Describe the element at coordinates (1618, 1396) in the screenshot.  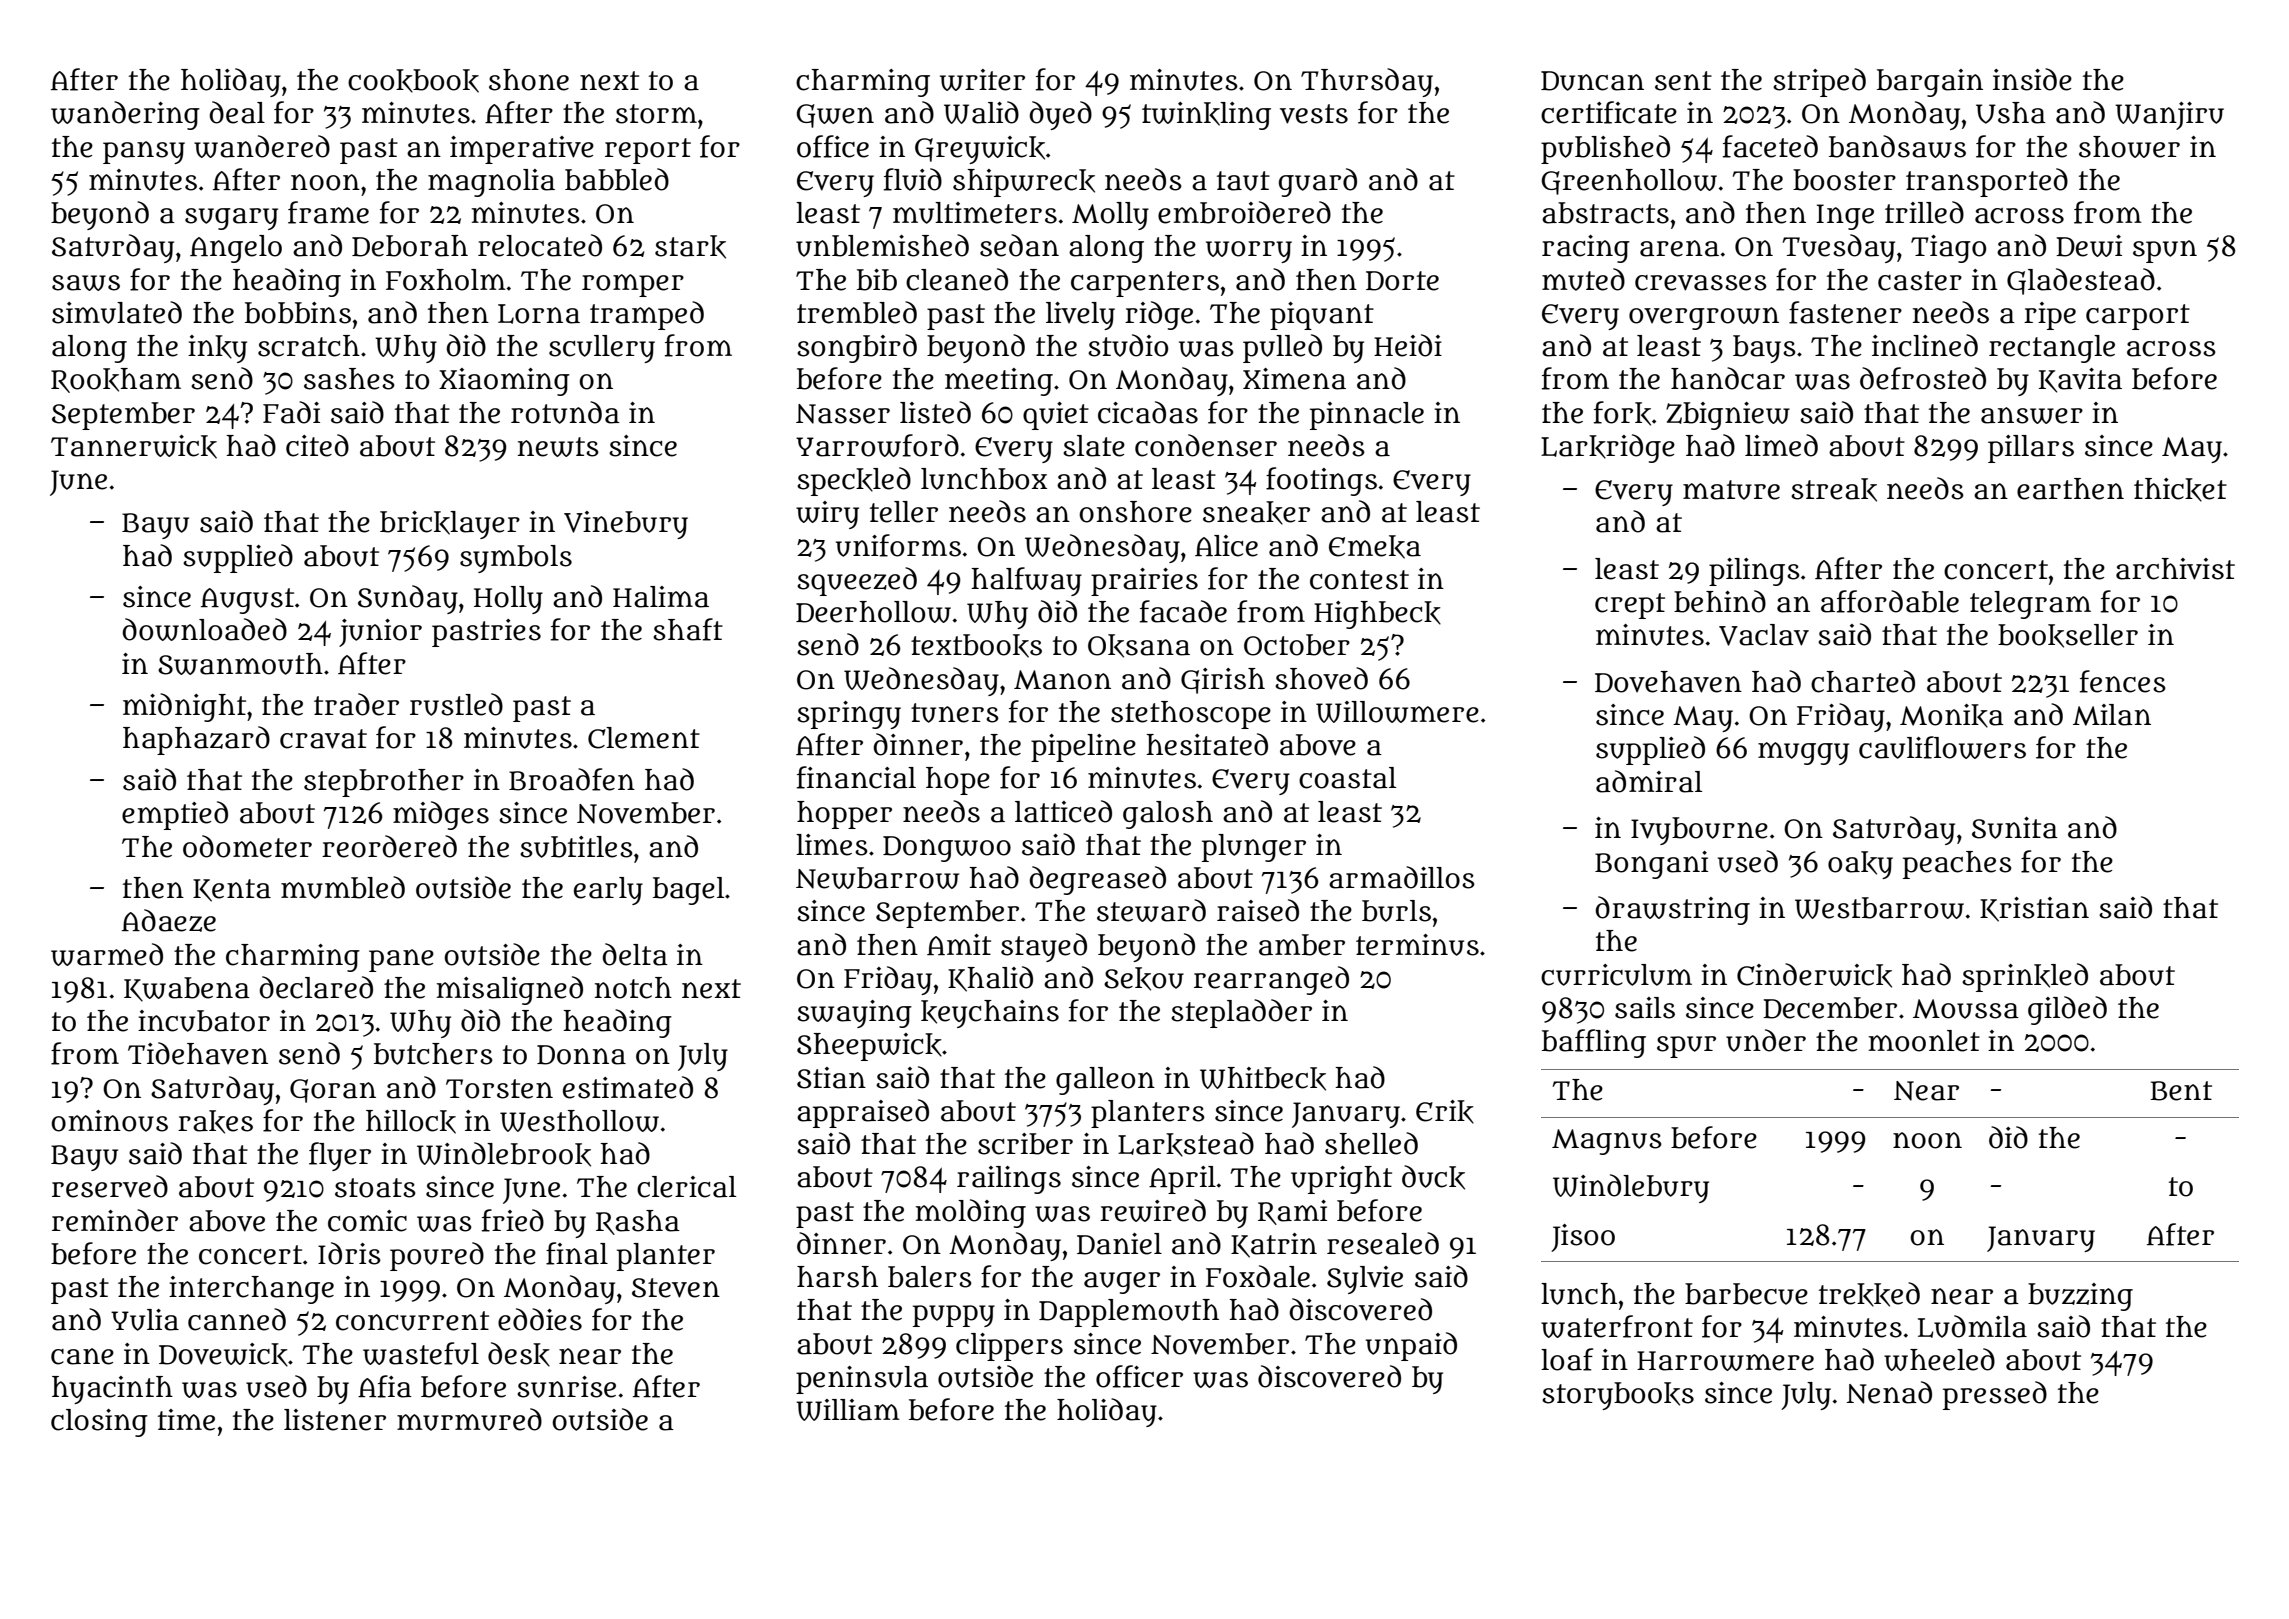
I see `storybooks` at that location.
